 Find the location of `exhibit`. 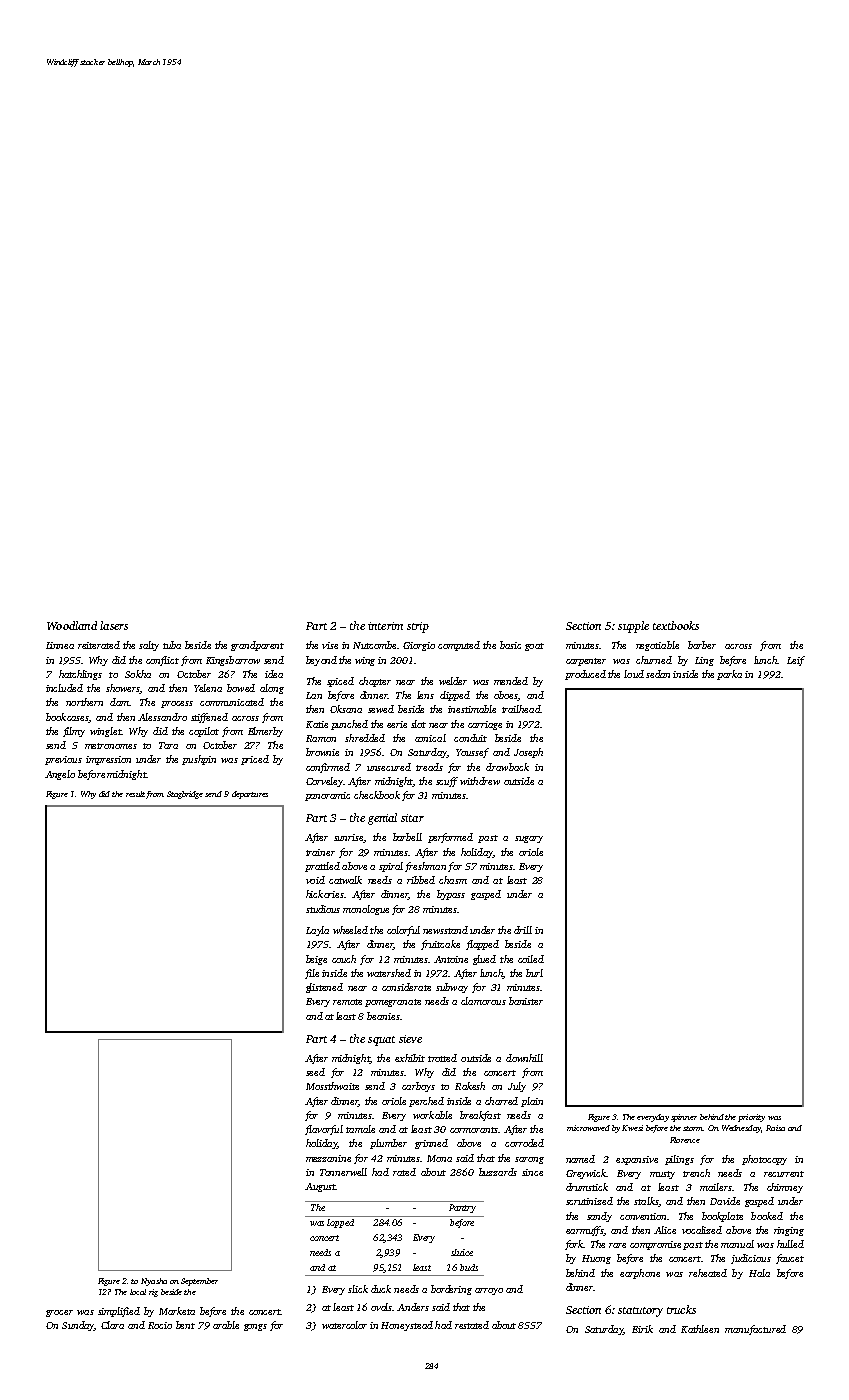

exhibit is located at coordinates (410, 1058).
